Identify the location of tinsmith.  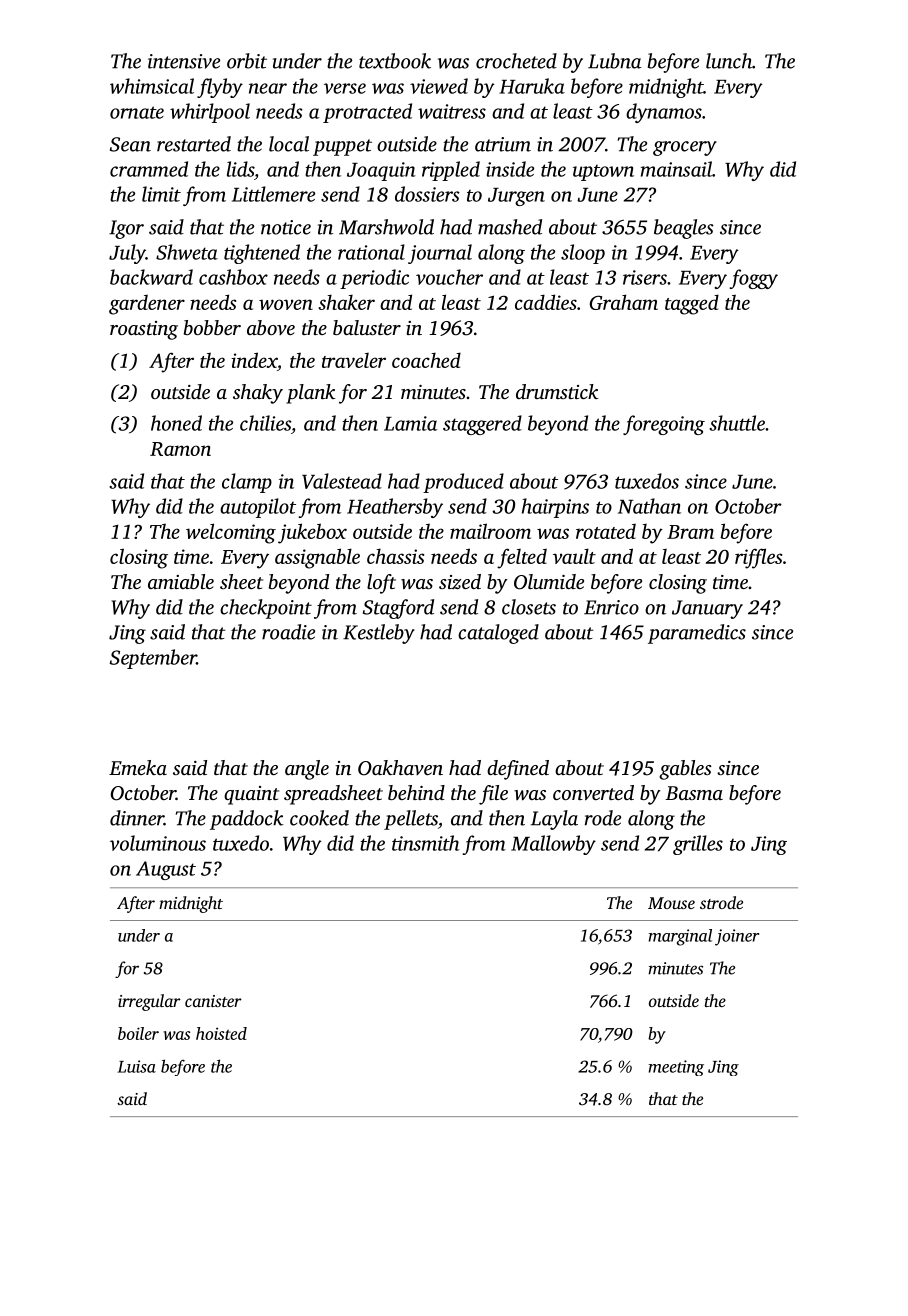
(426, 843).
